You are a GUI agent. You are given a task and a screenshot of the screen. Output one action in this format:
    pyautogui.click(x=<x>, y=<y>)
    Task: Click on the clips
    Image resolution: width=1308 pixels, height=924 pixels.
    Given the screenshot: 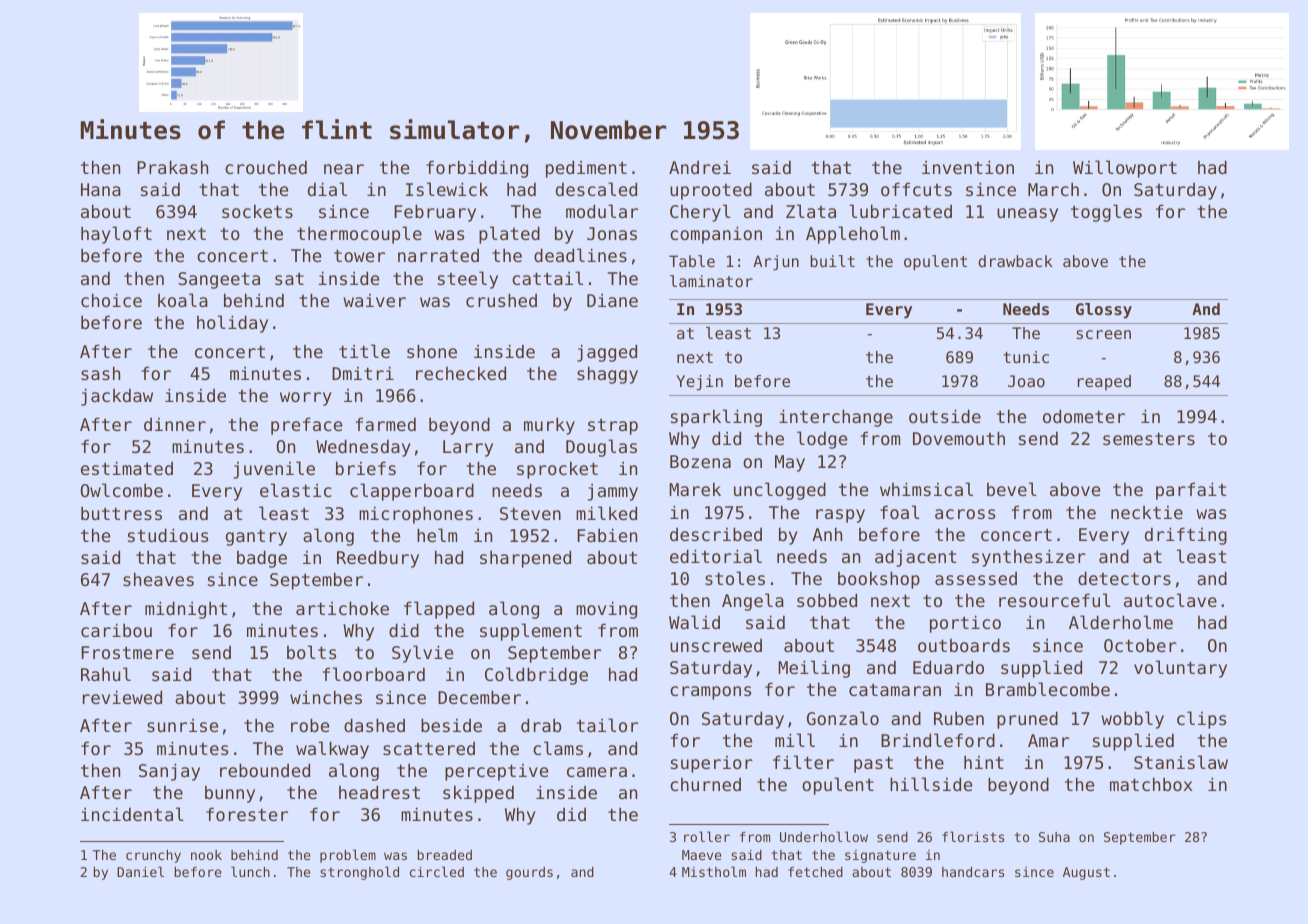 What is the action you would take?
    pyautogui.click(x=1201, y=720)
